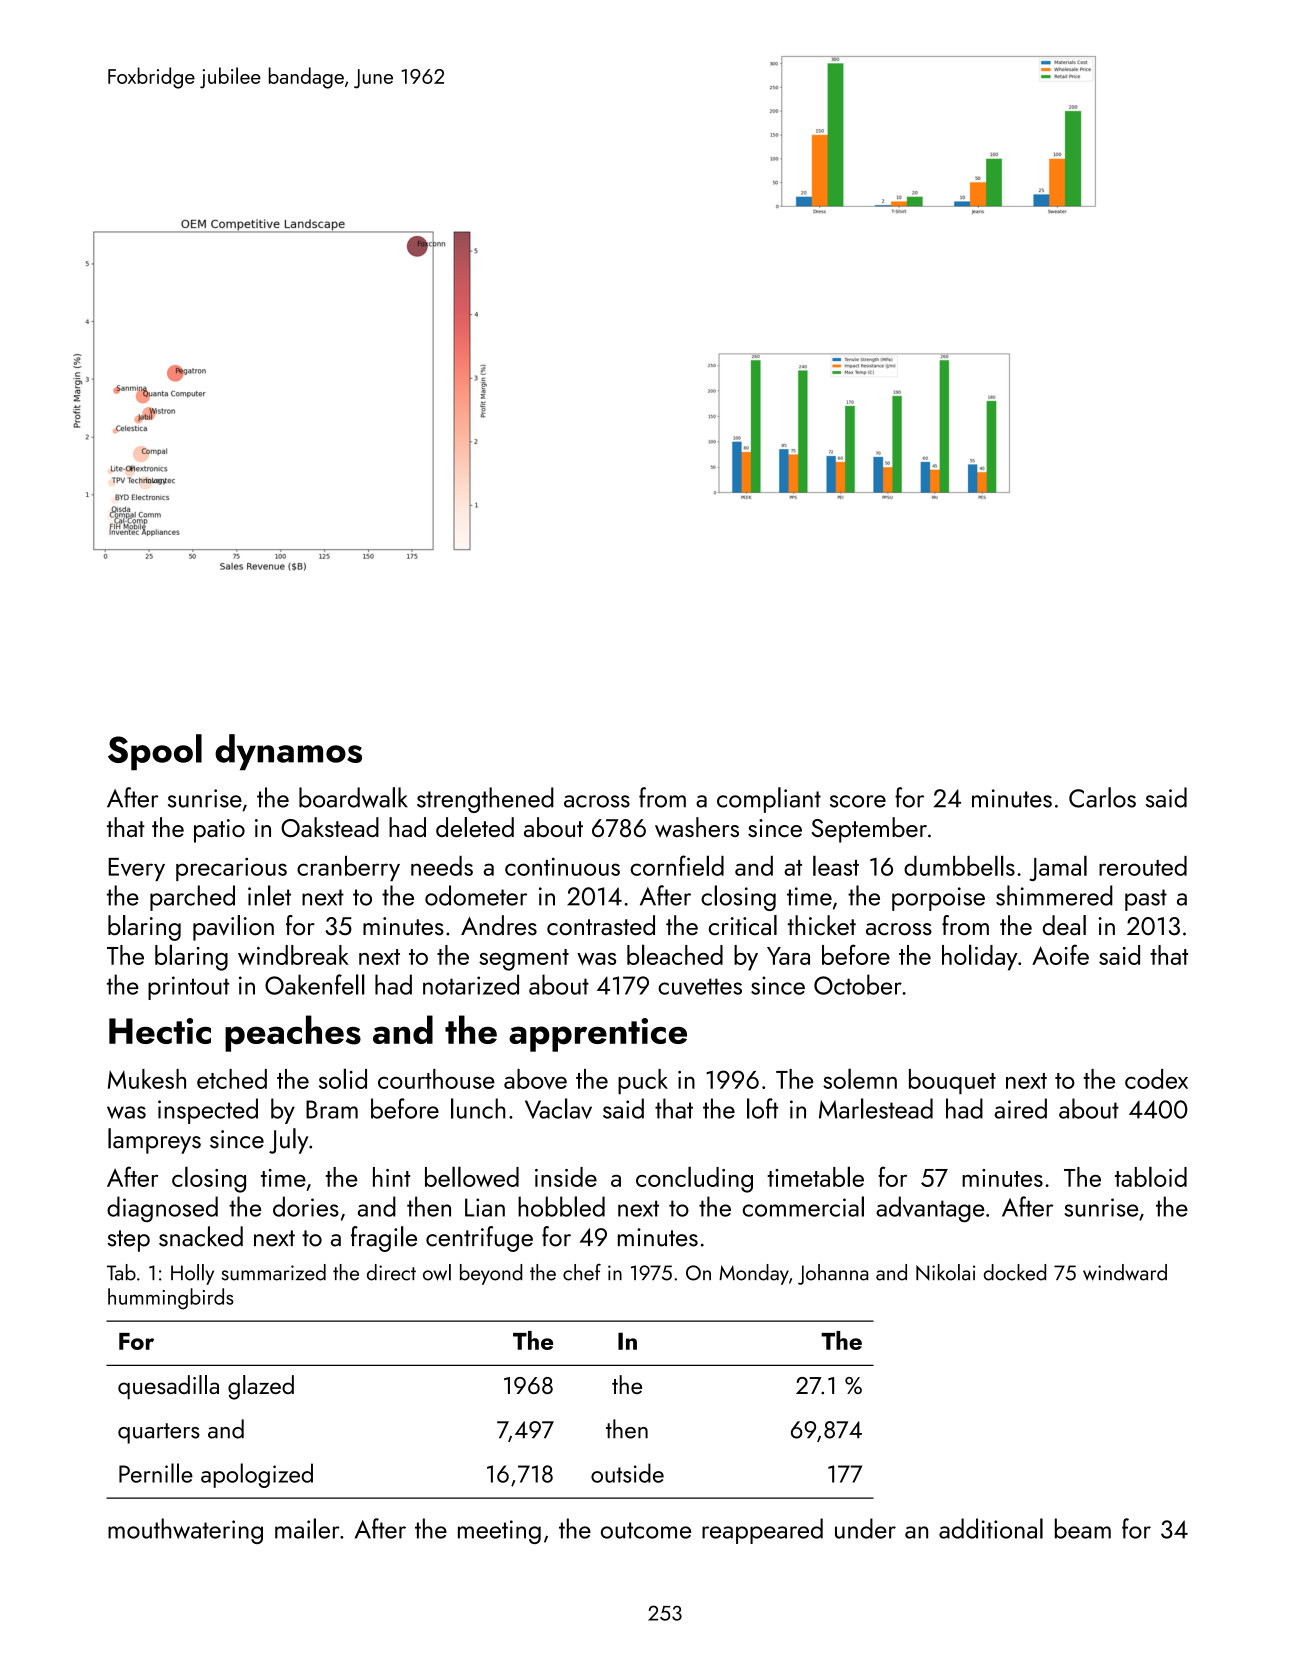  I want to click on dynamos, so click(288, 752).
